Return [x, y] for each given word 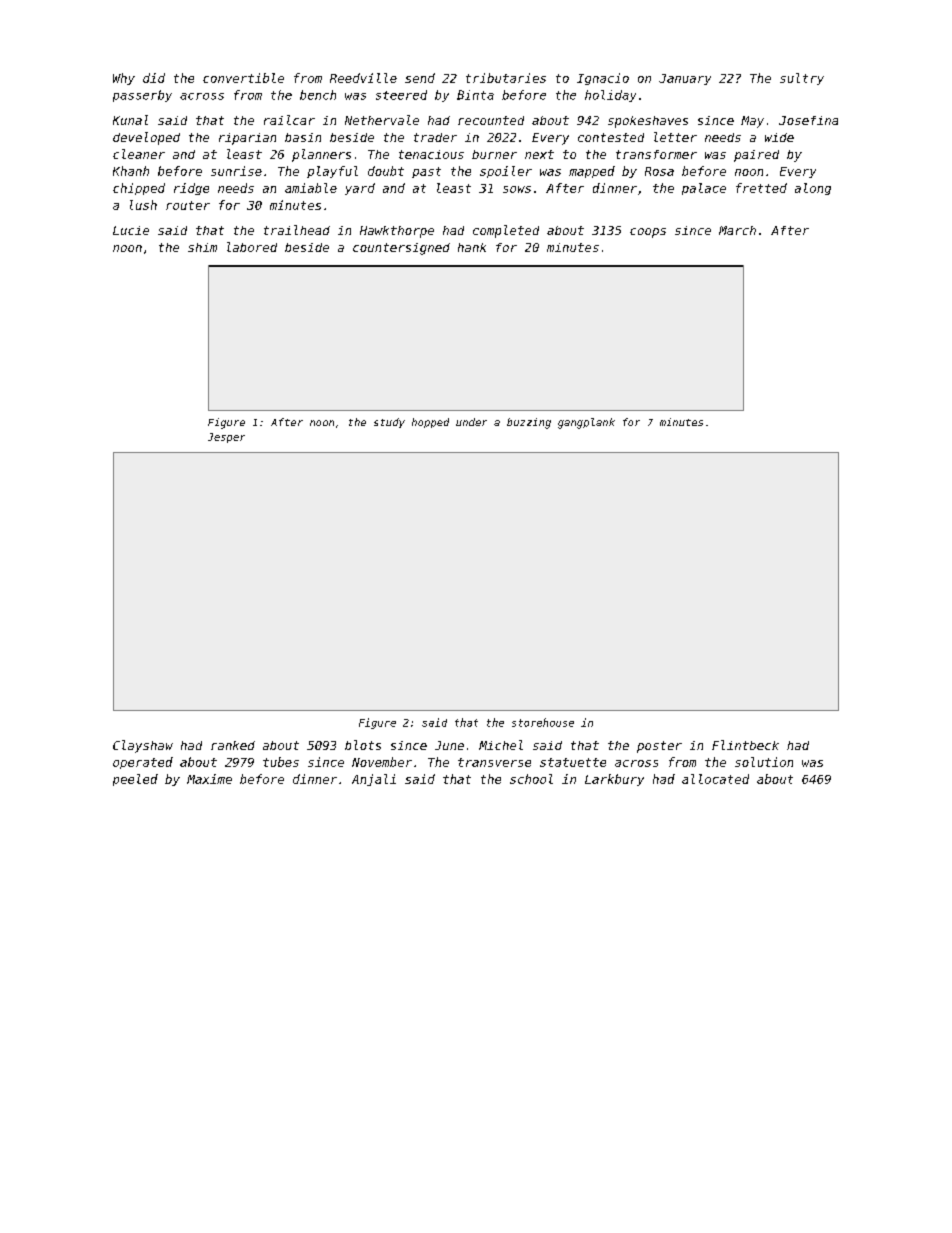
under [471, 422]
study [389, 423]
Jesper [226, 438]
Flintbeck [745, 745]
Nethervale [382, 120]
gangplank [586, 423]
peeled [135, 780]
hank [472, 247]
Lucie [131, 230]
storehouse [543, 722]
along [813, 189]
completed [506, 231]
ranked [233, 745]
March [737, 230]
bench [318, 95]
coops [648, 233]
